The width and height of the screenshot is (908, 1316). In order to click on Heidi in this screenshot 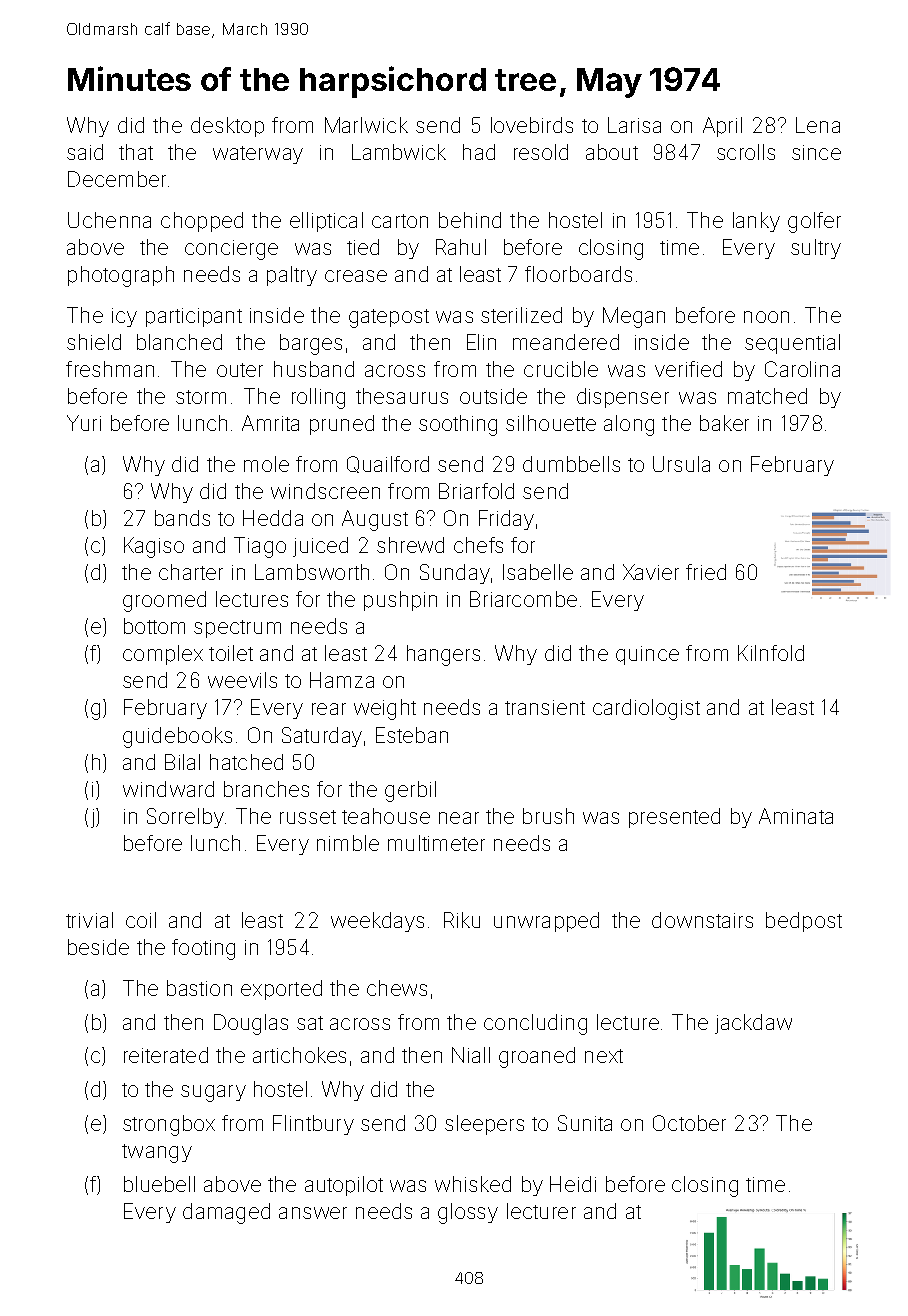, I will do `click(573, 1184)`.
